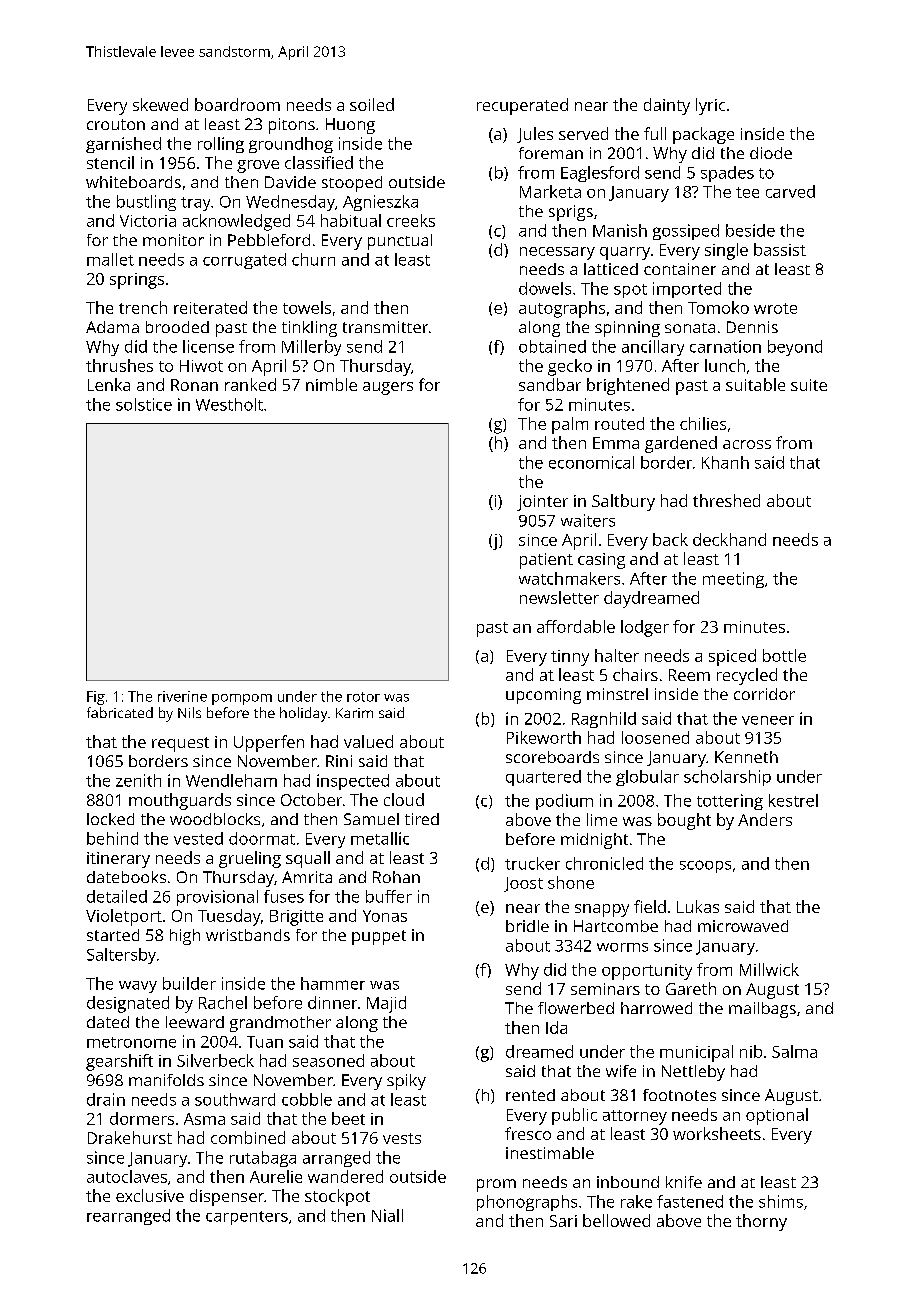  Describe the element at coordinates (144, 404) in the document. I see `solstice` at that location.
